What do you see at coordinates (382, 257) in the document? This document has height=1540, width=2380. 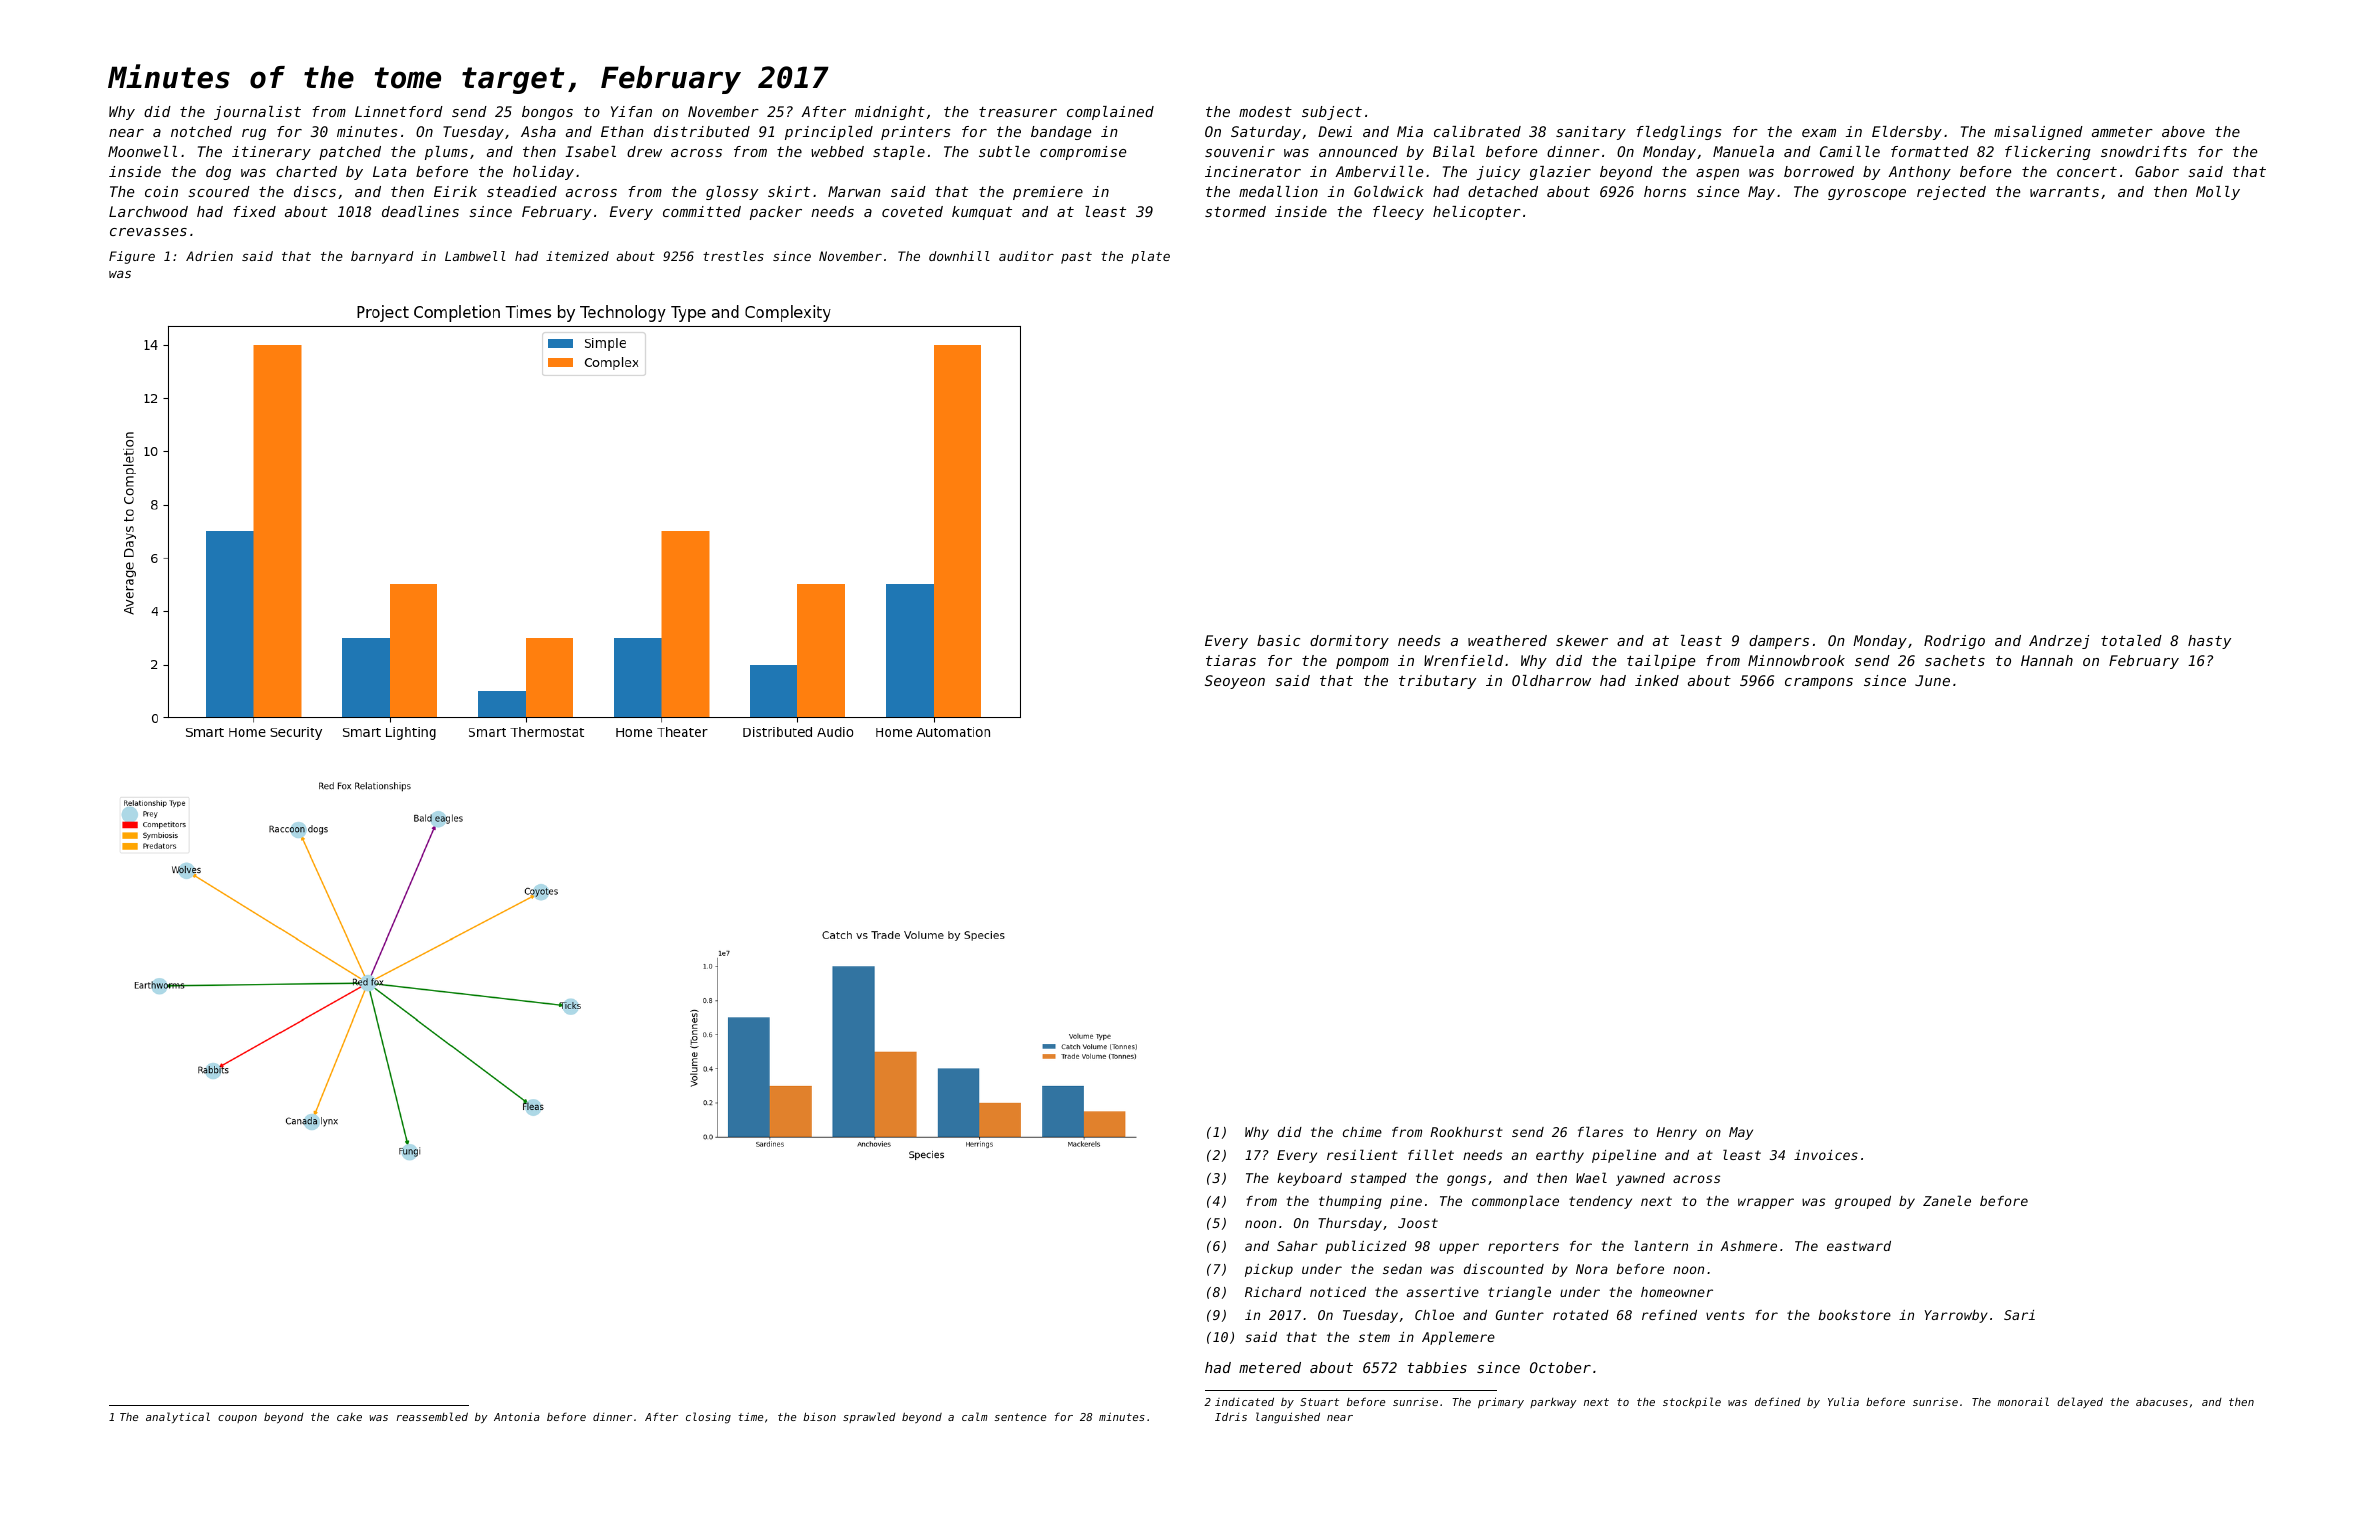 I see `barnyard` at bounding box center [382, 257].
